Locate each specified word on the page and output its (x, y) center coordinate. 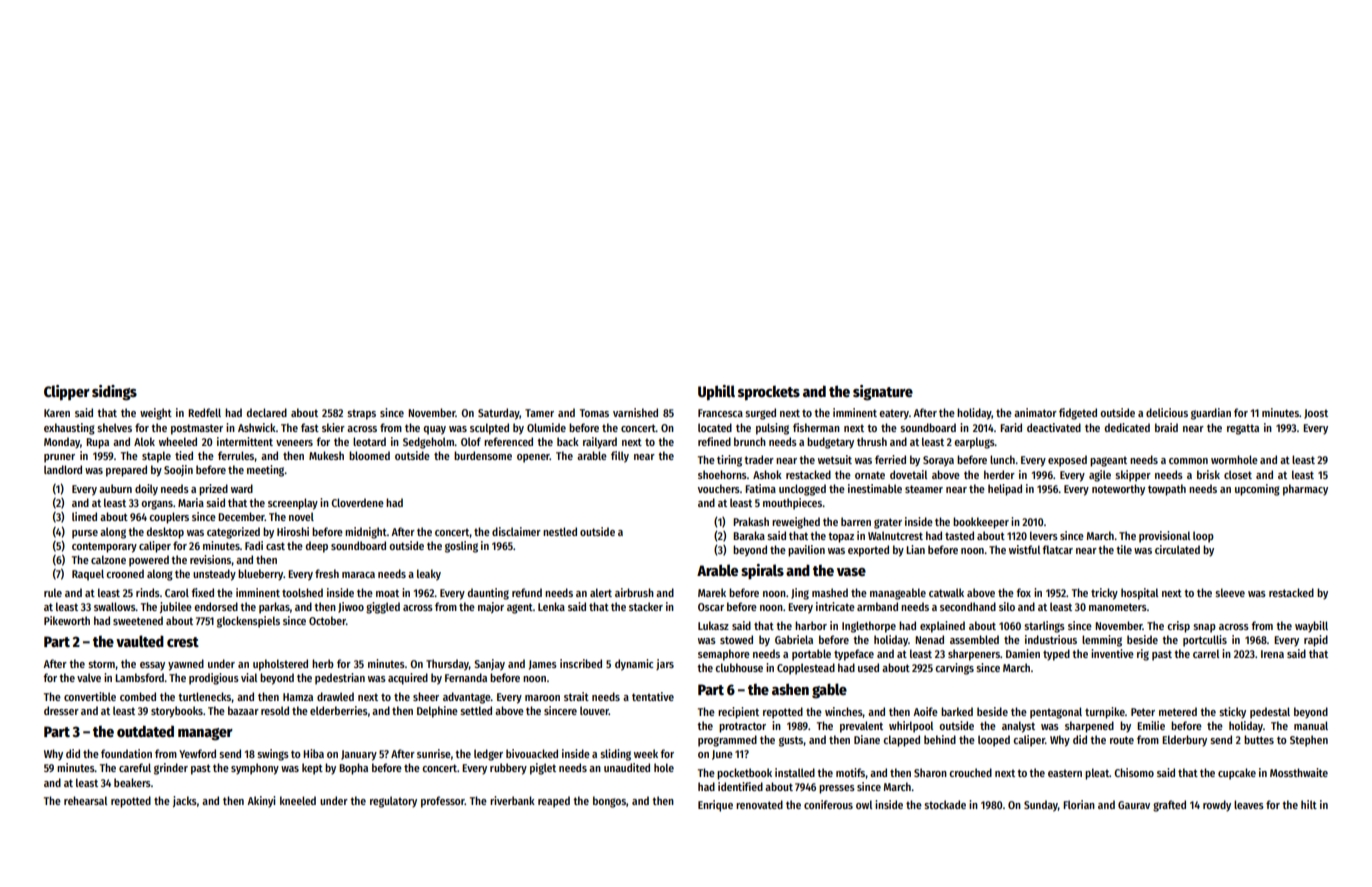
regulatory (393, 802)
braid (1166, 427)
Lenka (551, 606)
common (1188, 461)
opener (533, 458)
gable (829, 691)
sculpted (489, 429)
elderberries (339, 710)
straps (361, 414)
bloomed (369, 455)
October (327, 620)
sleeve (1230, 592)
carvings (954, 669)
